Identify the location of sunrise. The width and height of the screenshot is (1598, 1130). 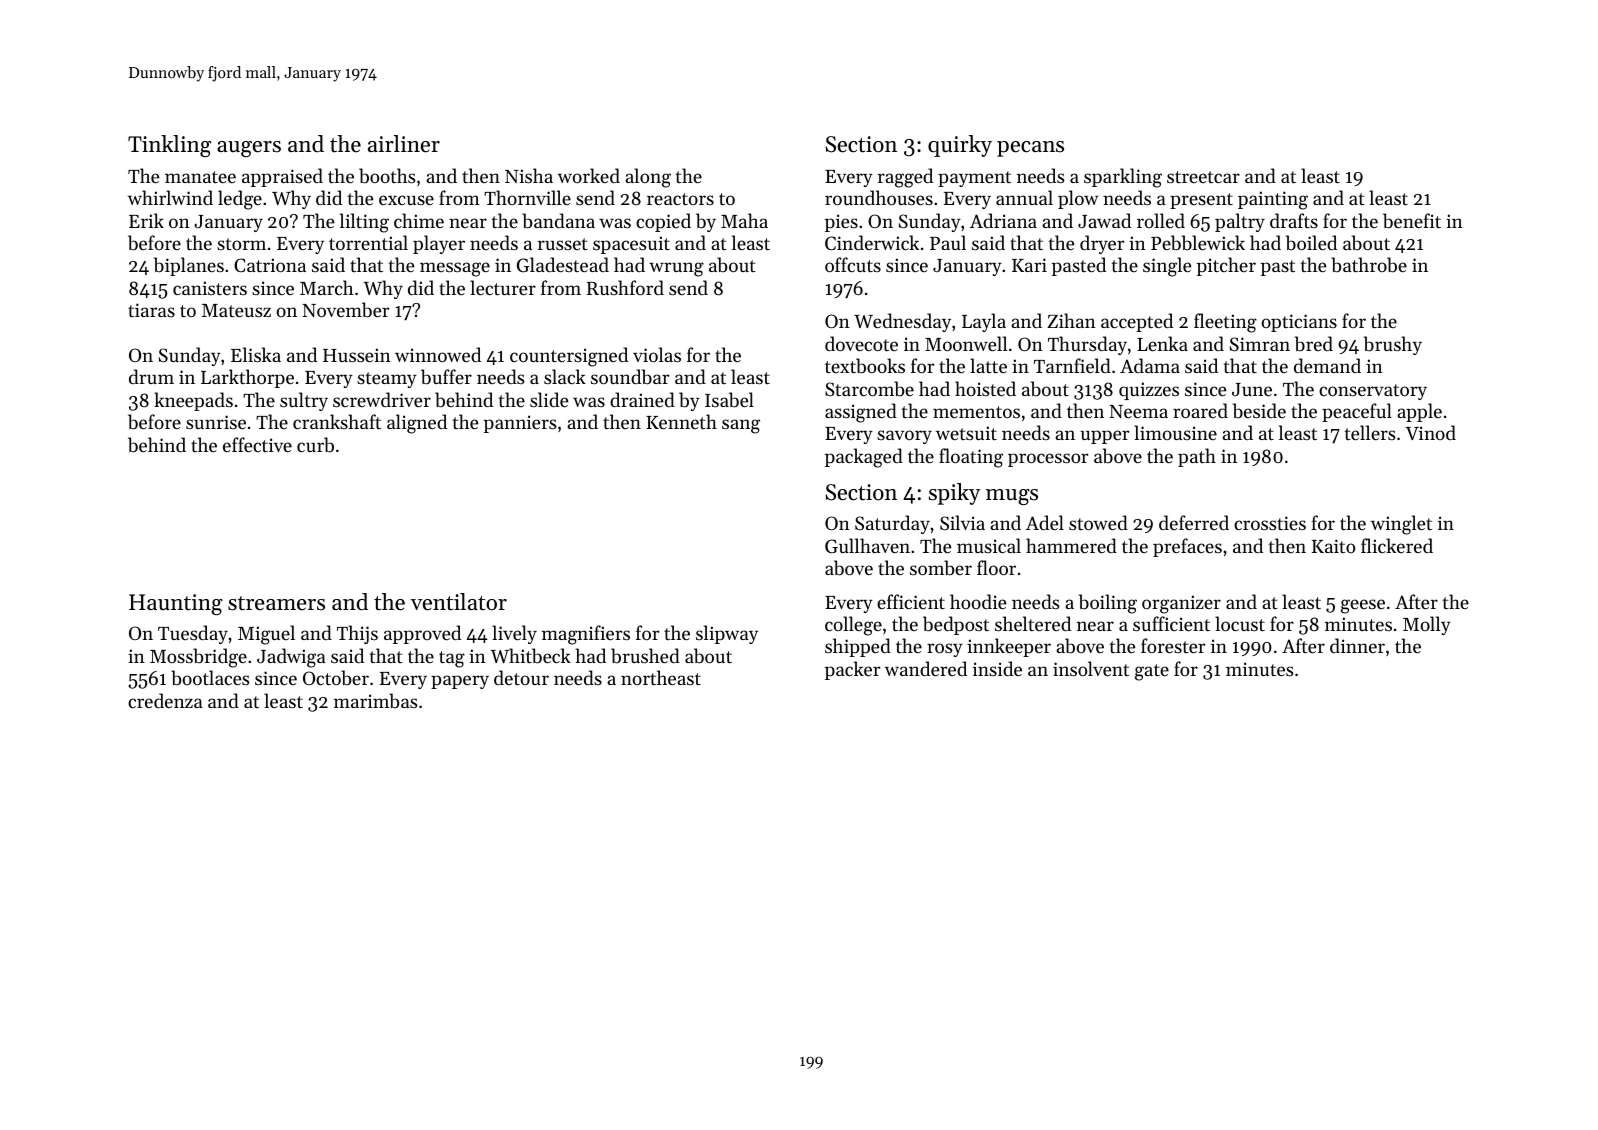
(216, 422).
